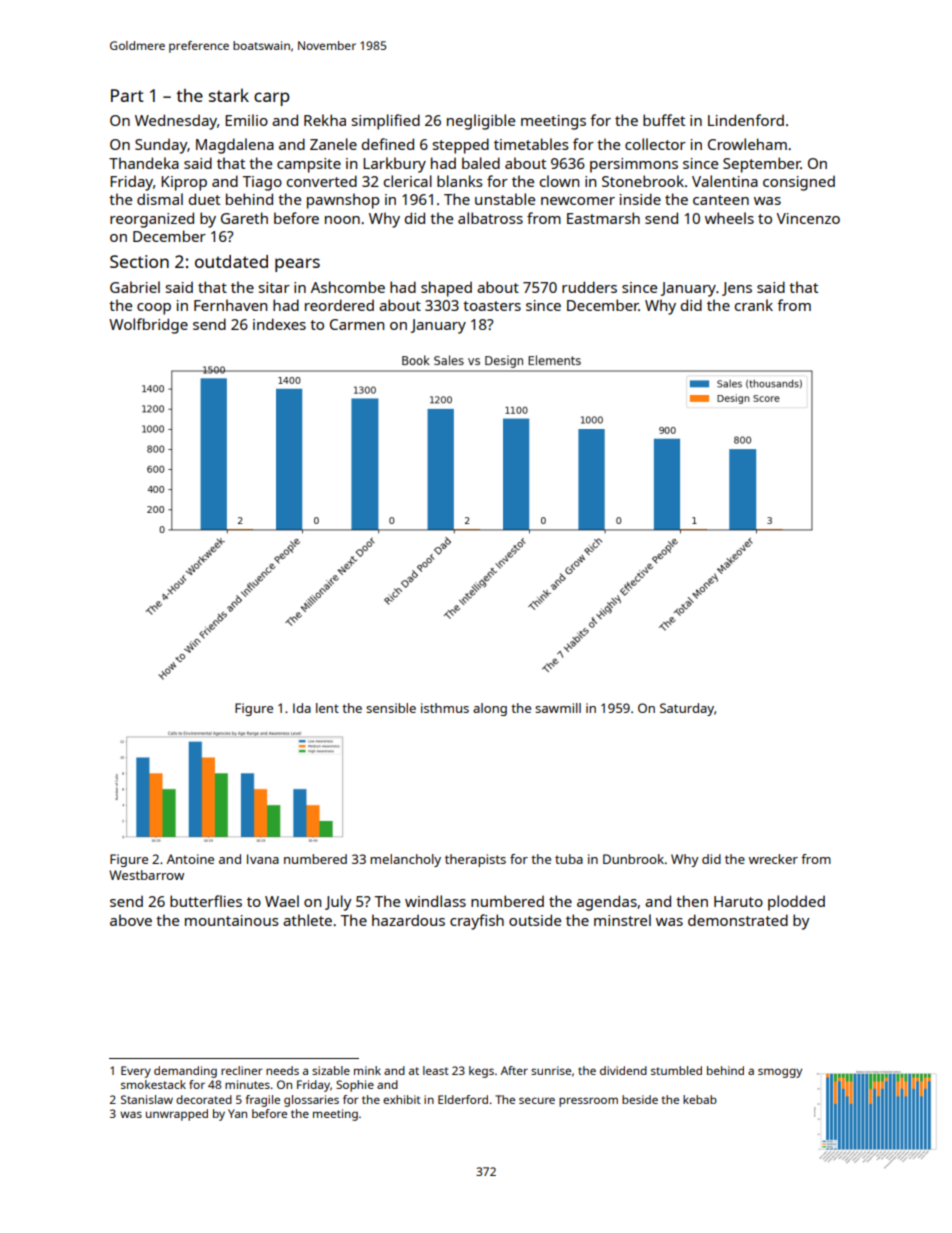 Image resolution: width=952 pixels, height=1233 pixels. What do you see at coordinates (754, 305) in the screenshot?
I see `crank` at bounding box center [754, 305].
